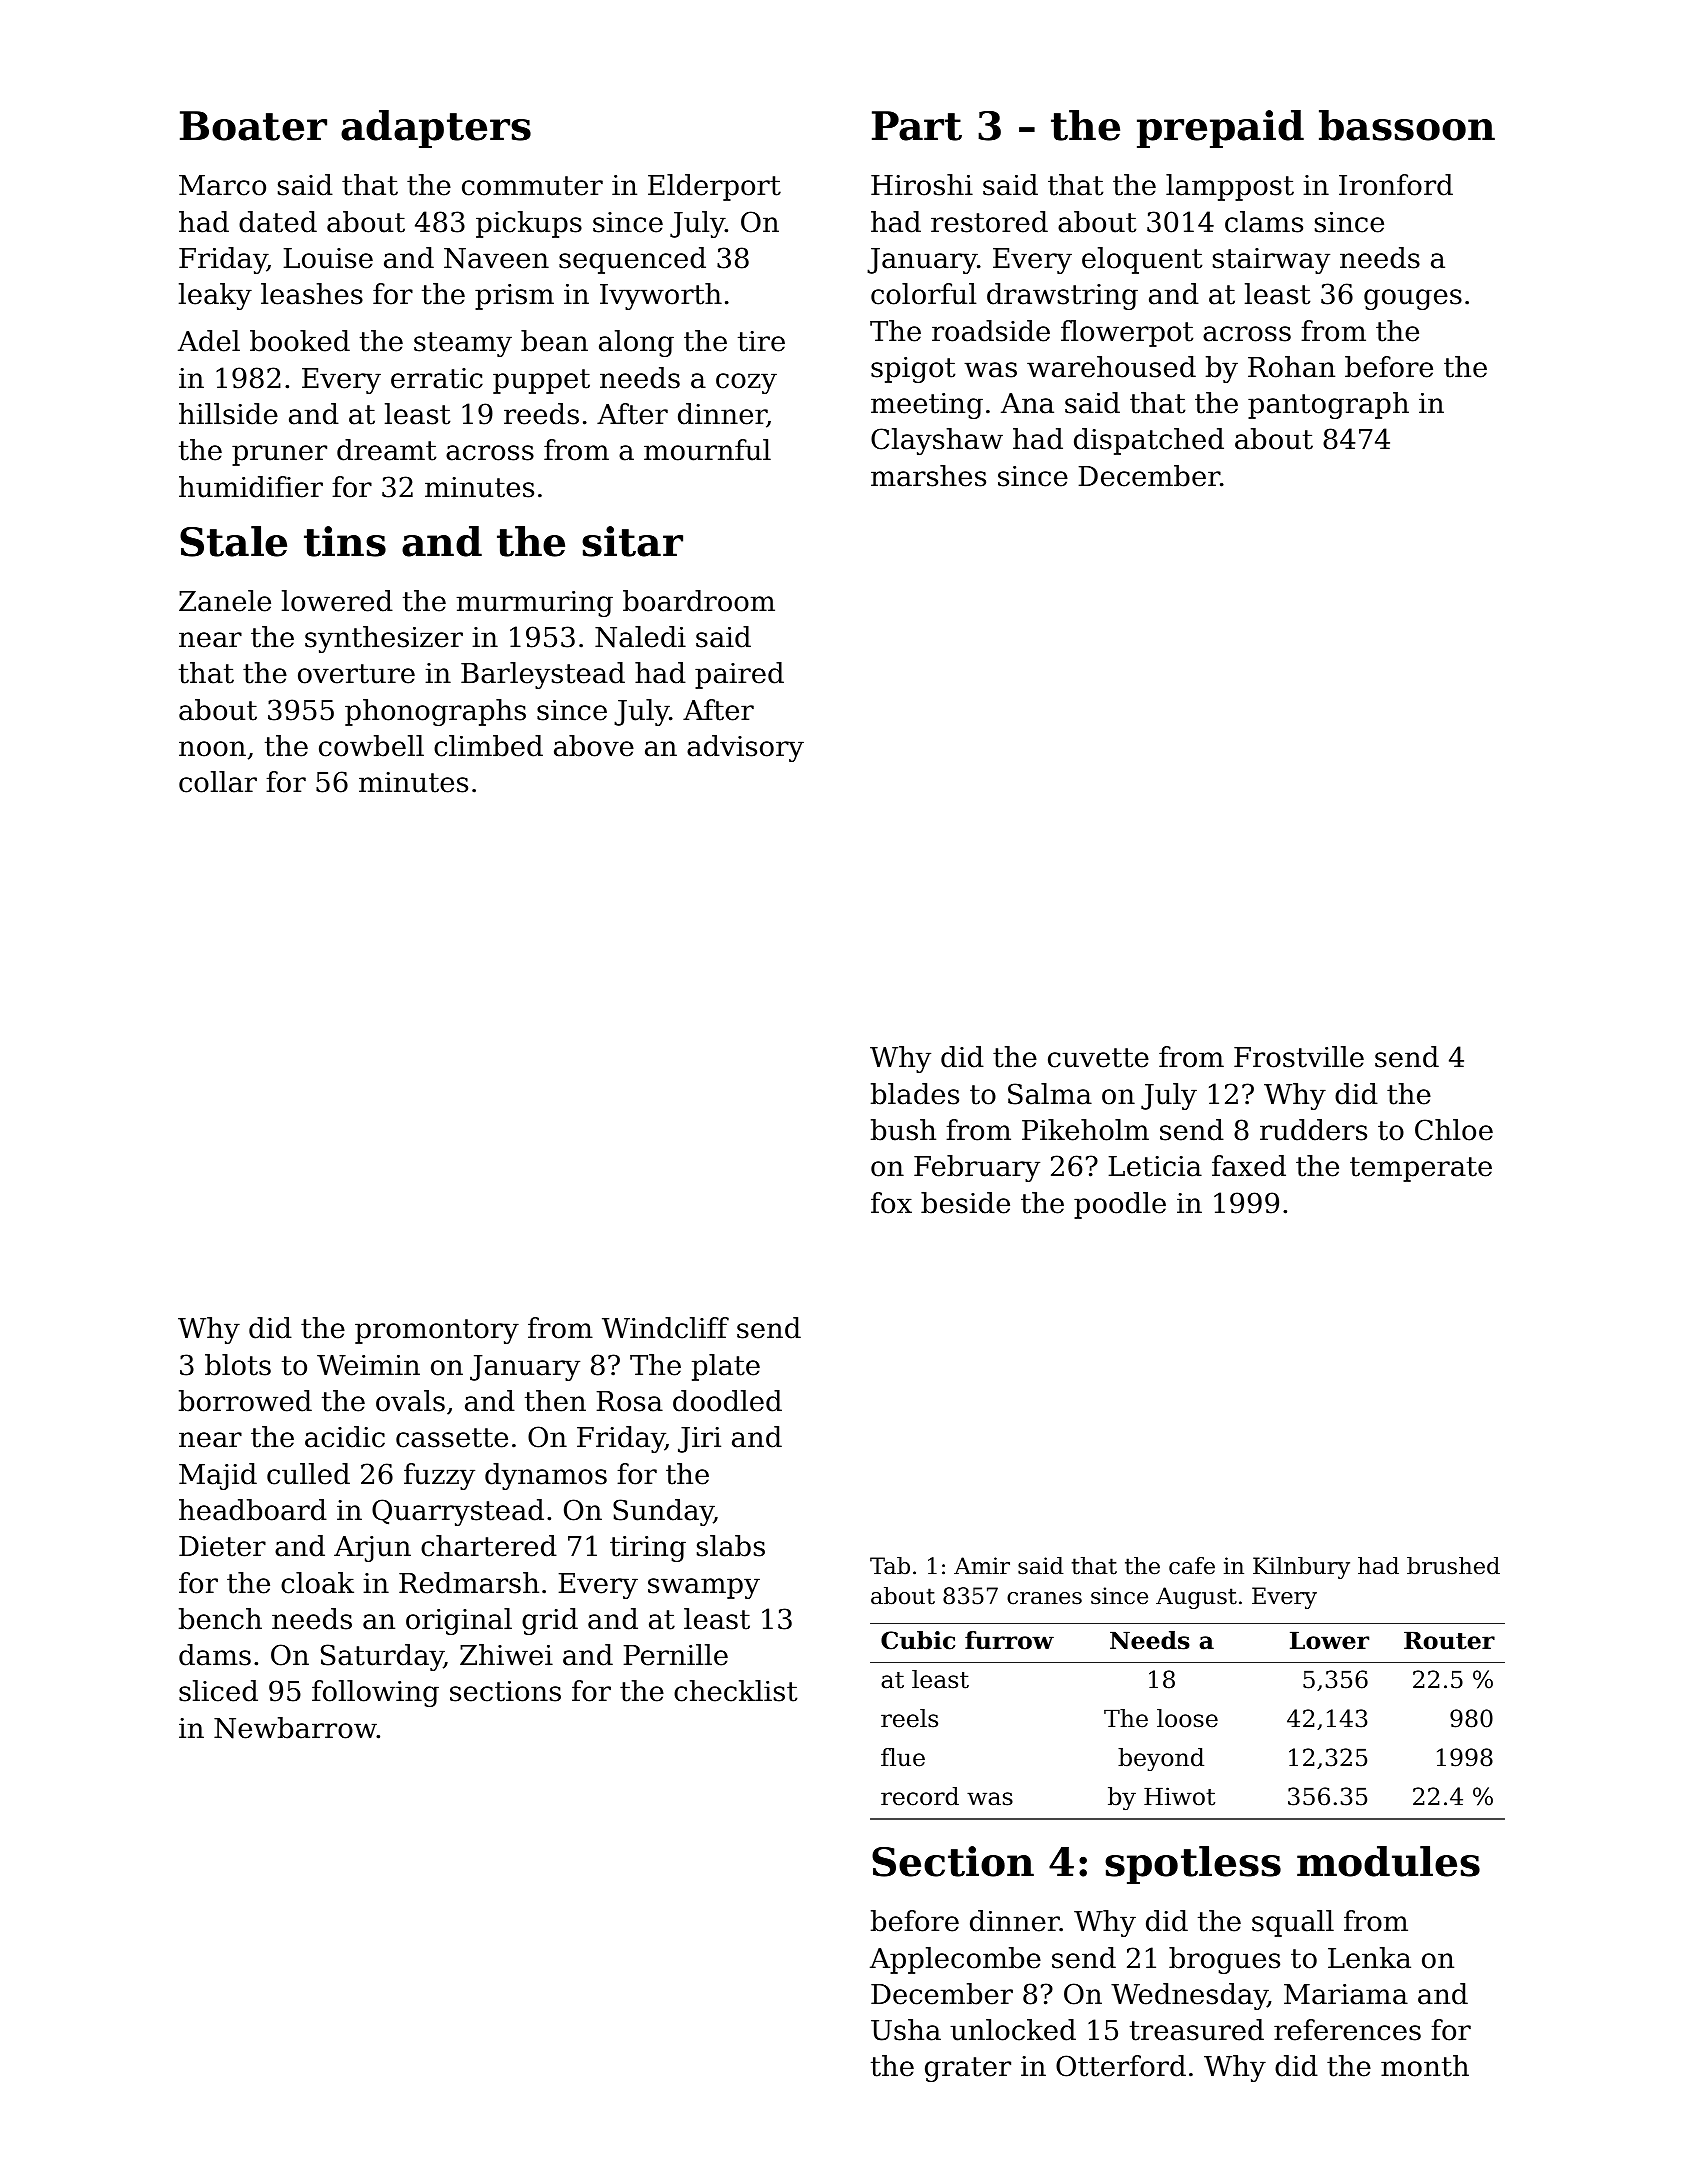 This document has width=1683, height=2178. What do you see at coordinates (238, 1365) in the document?
I see `blots` at bounding box center [238, 1365].
